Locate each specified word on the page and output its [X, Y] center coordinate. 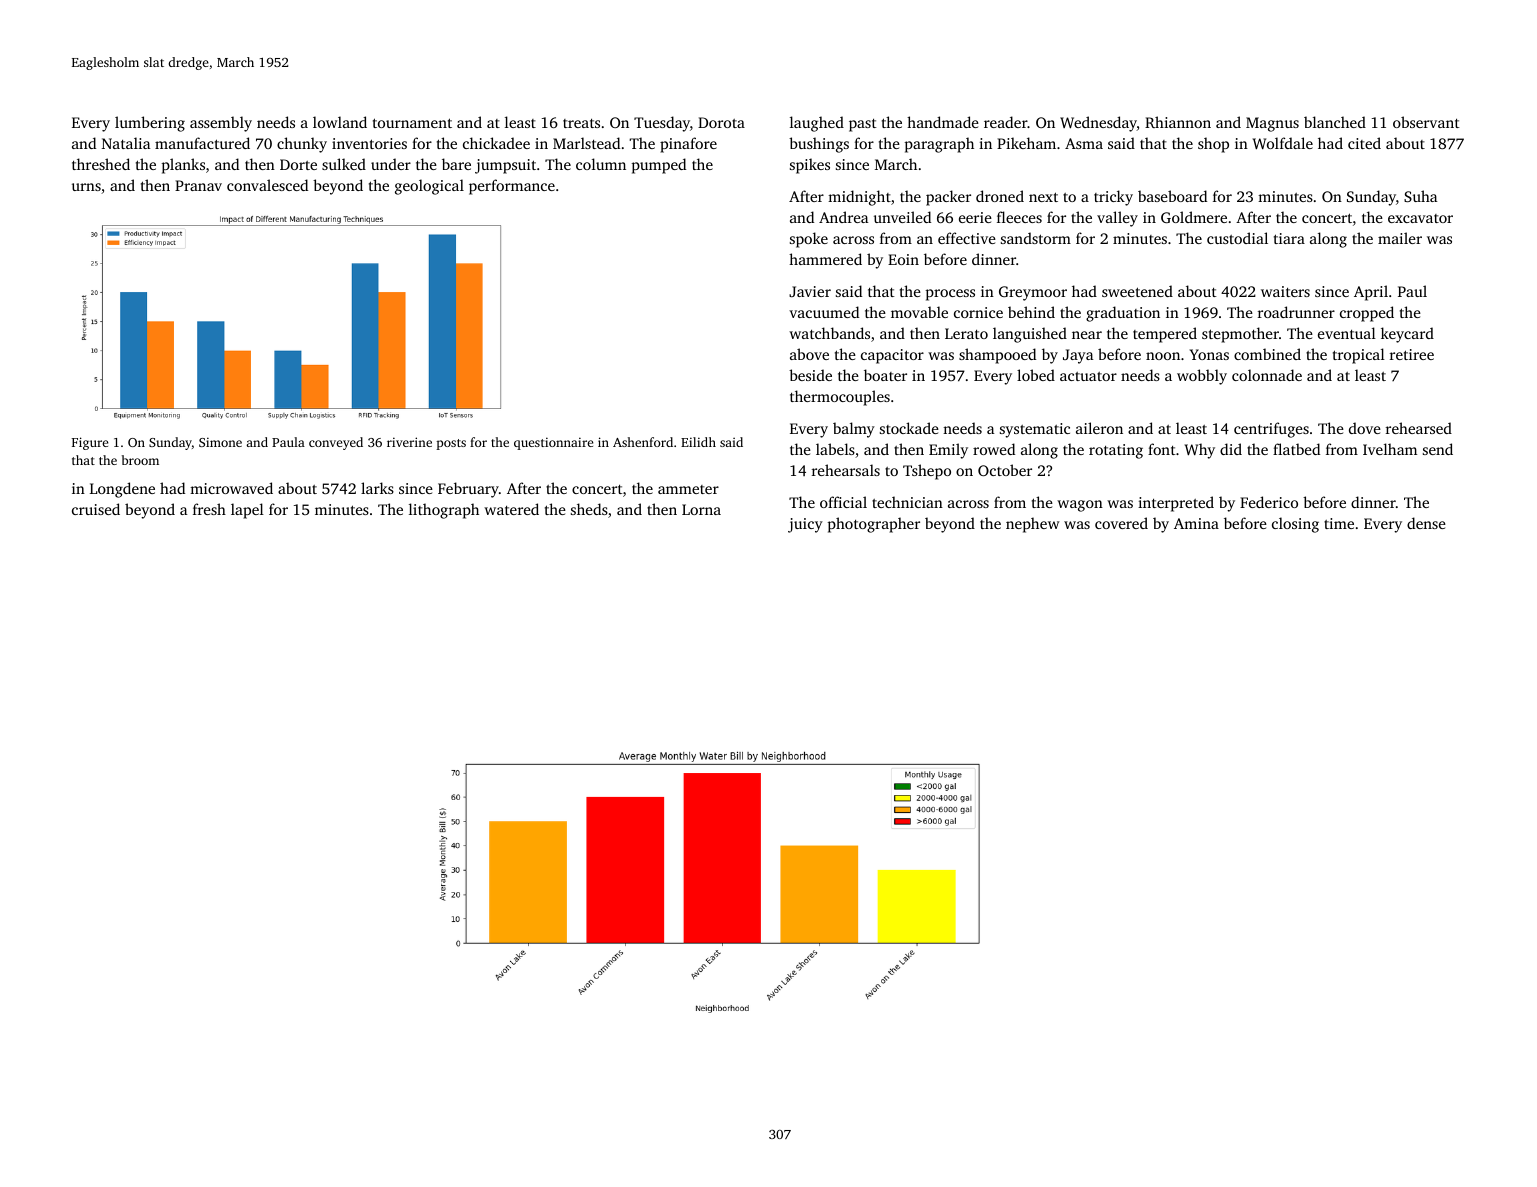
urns [86, 187]
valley [1117, 219]
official [843, 502]
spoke [809, 240]
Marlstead [586, 143]
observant [1426, 122]
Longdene [122, 490]
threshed [101, 164]
